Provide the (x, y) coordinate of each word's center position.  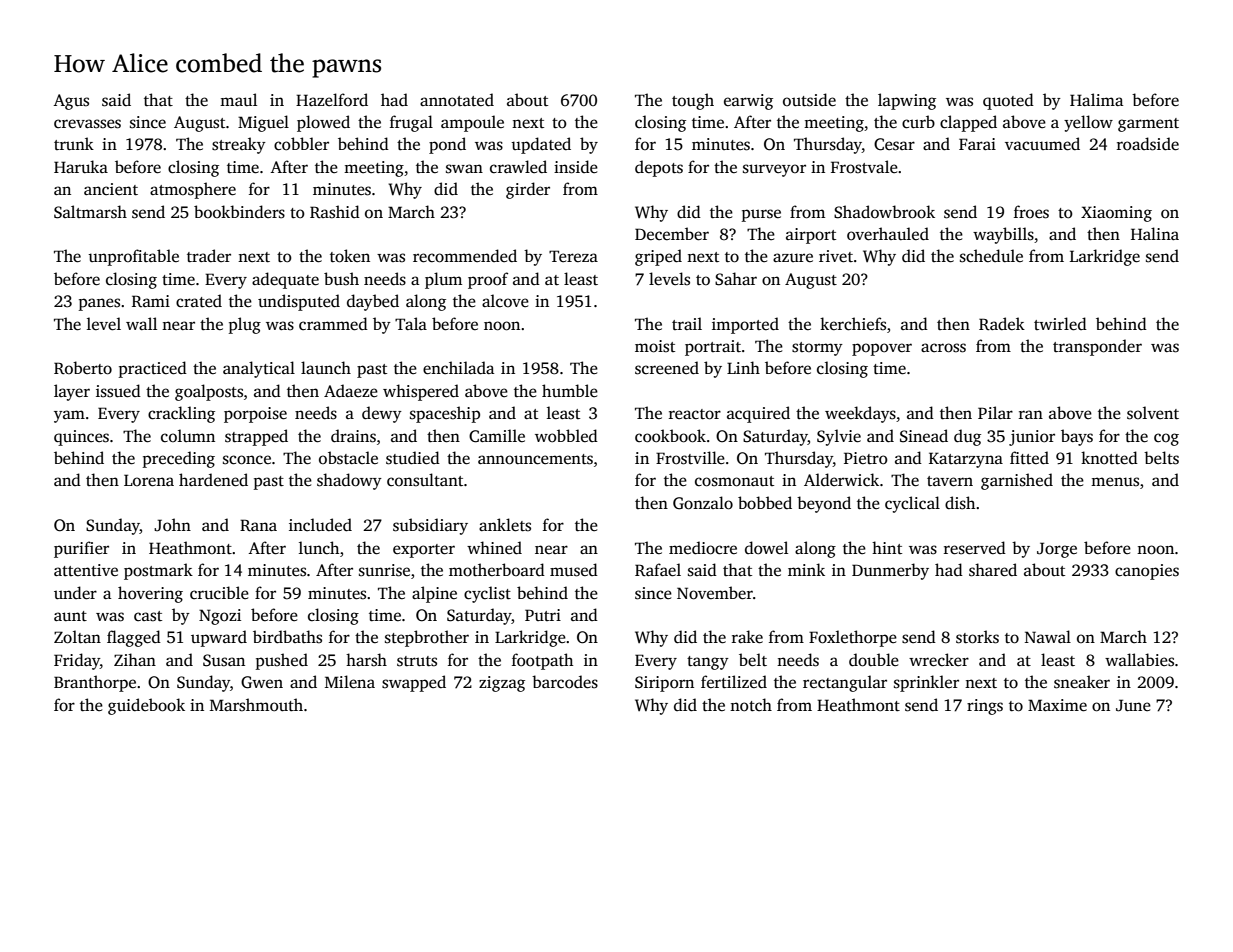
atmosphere (193, 190)
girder (528, 190)
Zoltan (77, 637)
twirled (1060, 324)
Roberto (83, 368)
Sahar (736, 279)
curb (918, 122)
